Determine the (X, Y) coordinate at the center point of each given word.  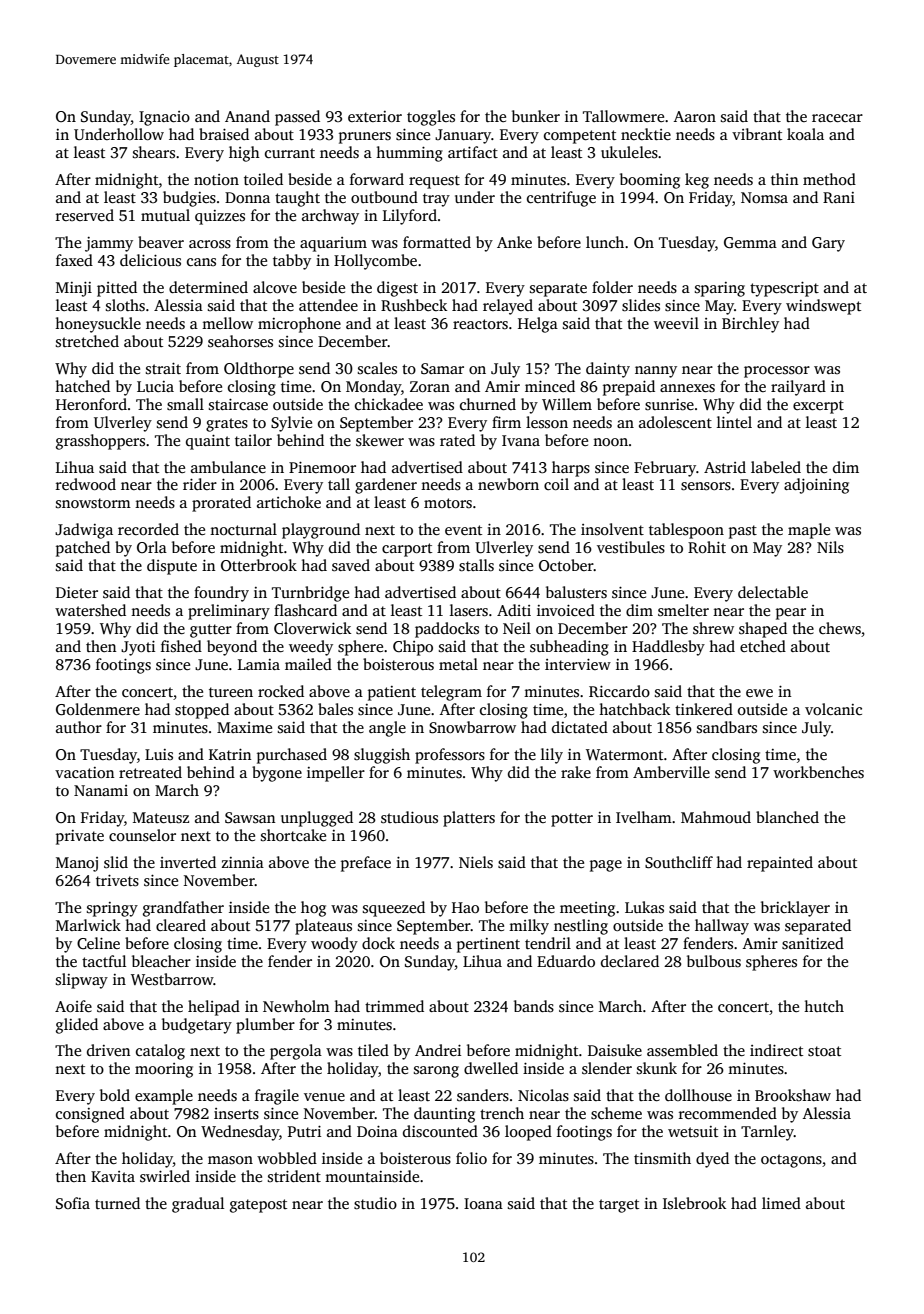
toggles (431, 118)
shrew (713, 628)
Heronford (91, 404)
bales (335, 709)
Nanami (101, 790)
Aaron (695, 116)
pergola (296, 1052)
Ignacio (164, 118)
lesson (547, 422)
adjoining (816, 486)
